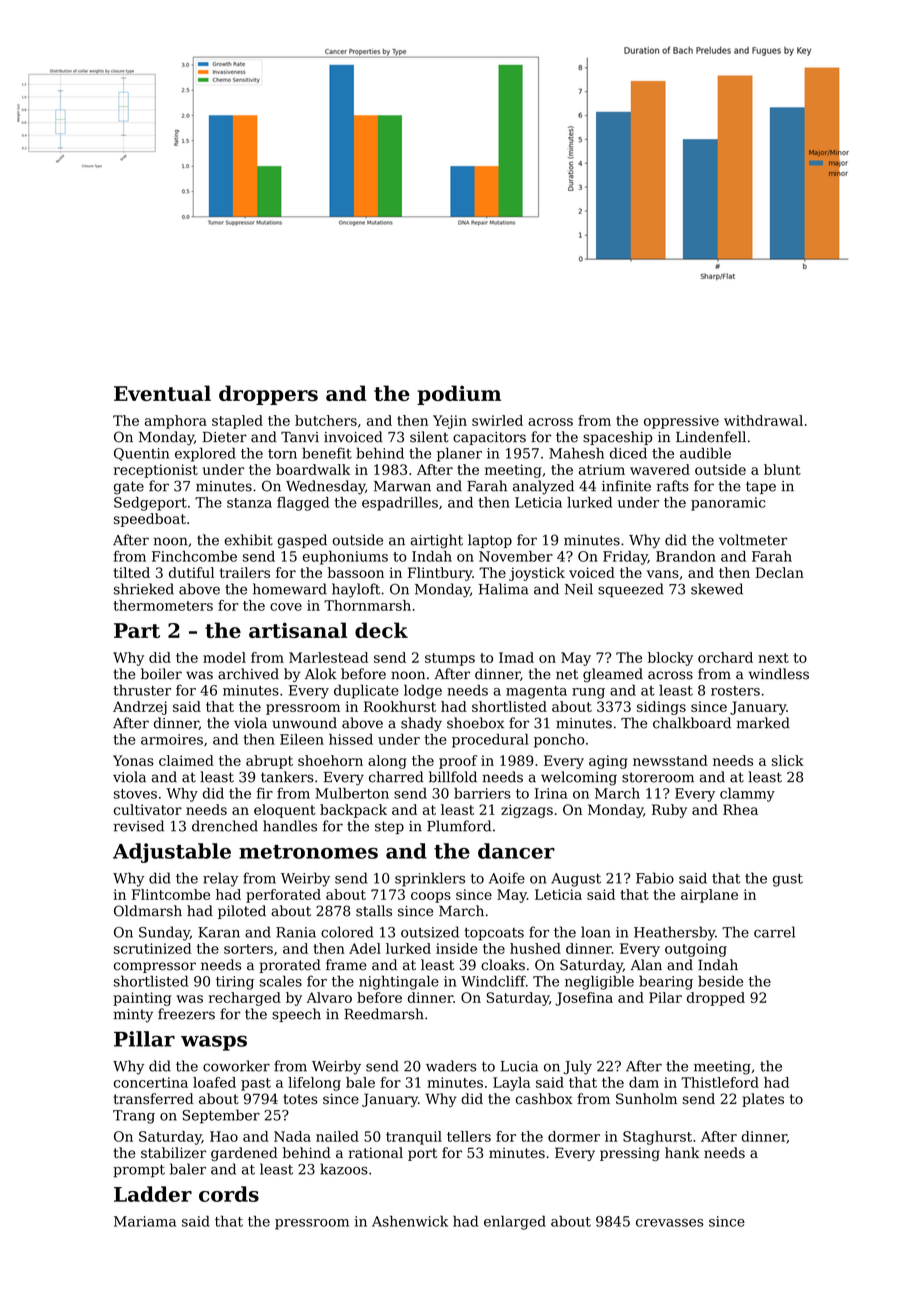 This screenshot has height=1308, width=924. I want to click on boiler, so click(161, 674).
